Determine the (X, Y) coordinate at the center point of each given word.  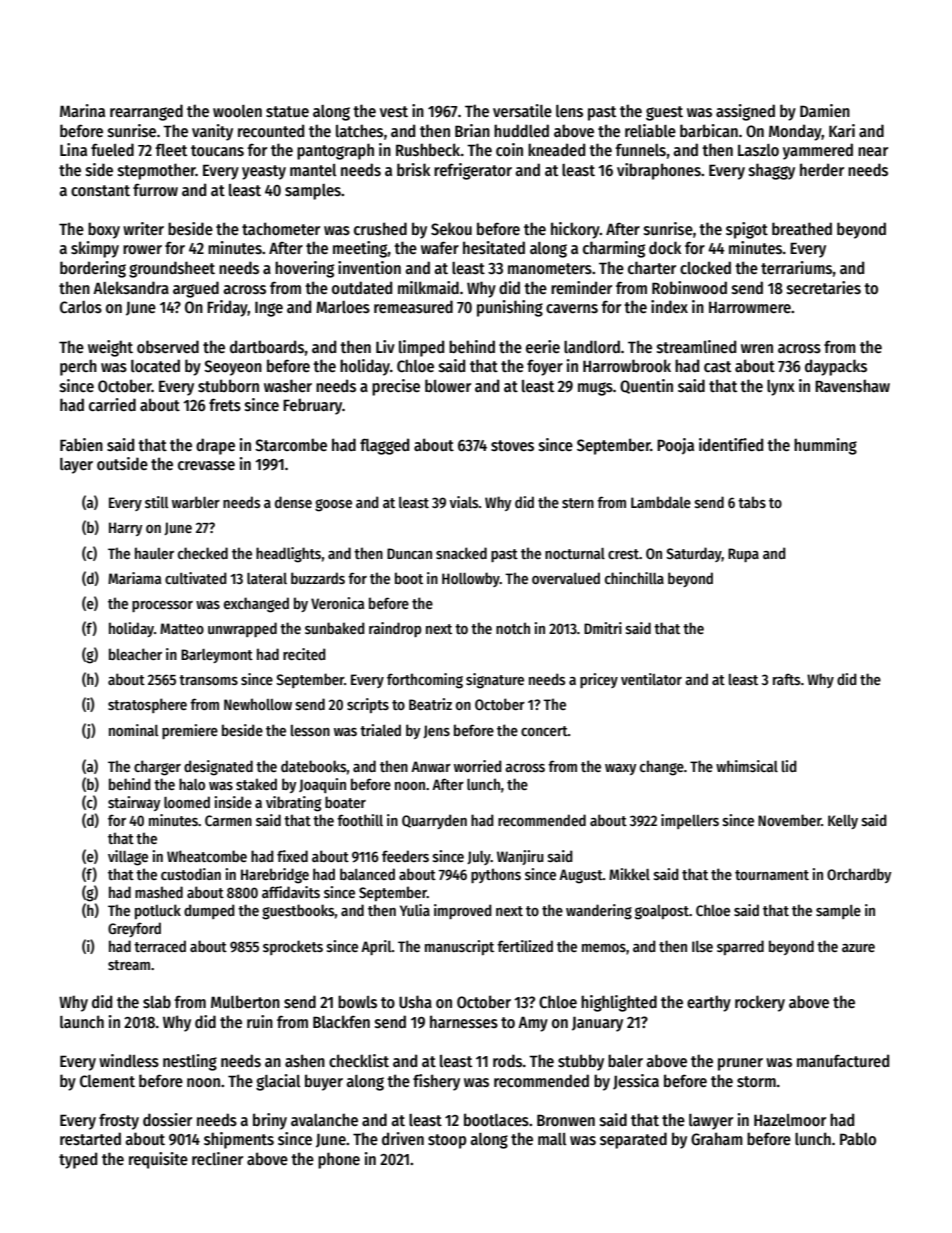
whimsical (747, 766)
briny (270, 1121)
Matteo (182, 628)
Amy (533, 1024)
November (789, 820)
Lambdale (661, 502)
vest (394, 111)
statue (287, 112)
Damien (825, 110)
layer (76, 466)
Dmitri (603, 628)
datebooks (314, 766)
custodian (191, 874)
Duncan (409, 553)
